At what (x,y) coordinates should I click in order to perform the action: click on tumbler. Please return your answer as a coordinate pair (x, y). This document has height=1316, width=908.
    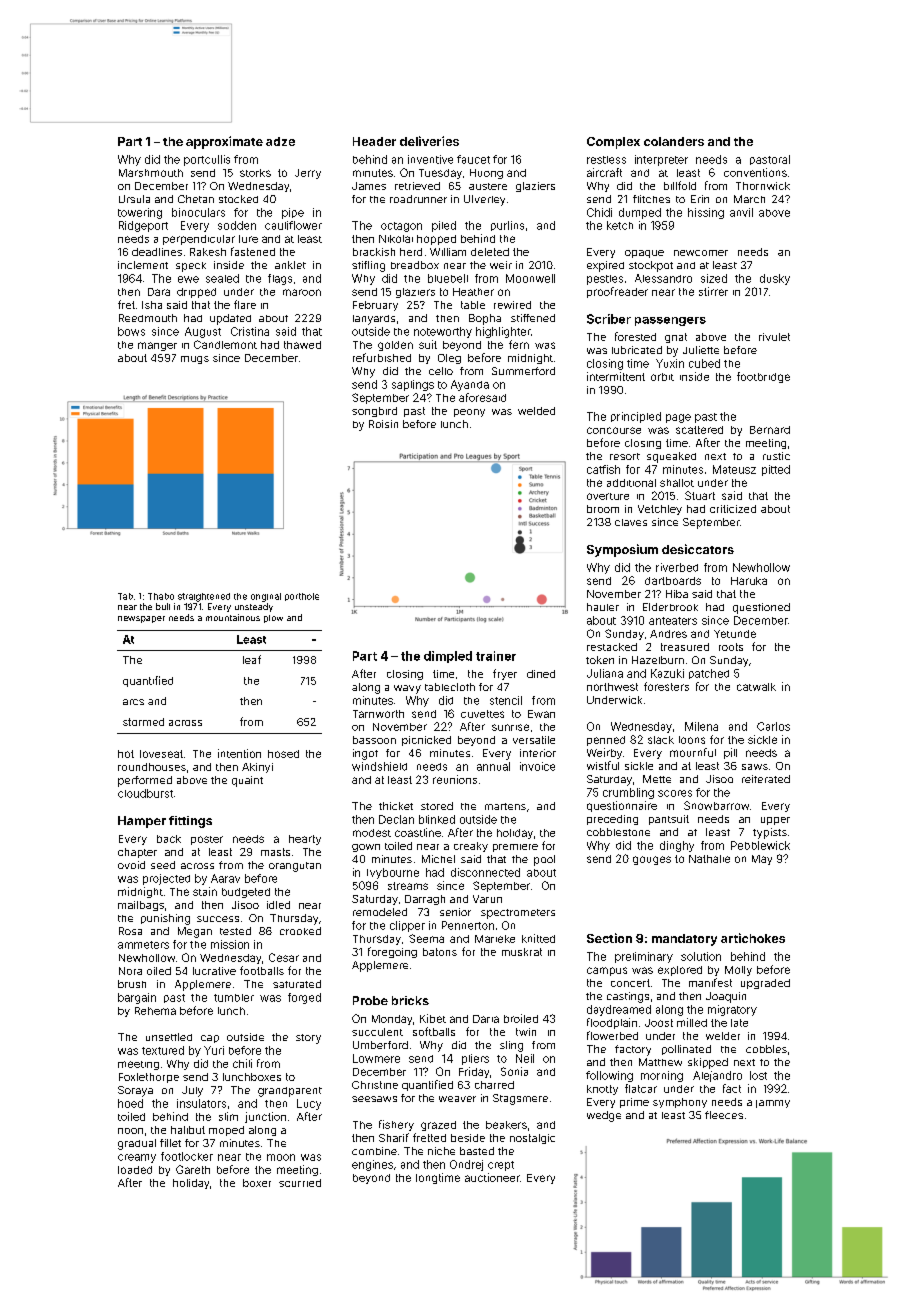
    Looking at the image, I should click on (234, 998).
